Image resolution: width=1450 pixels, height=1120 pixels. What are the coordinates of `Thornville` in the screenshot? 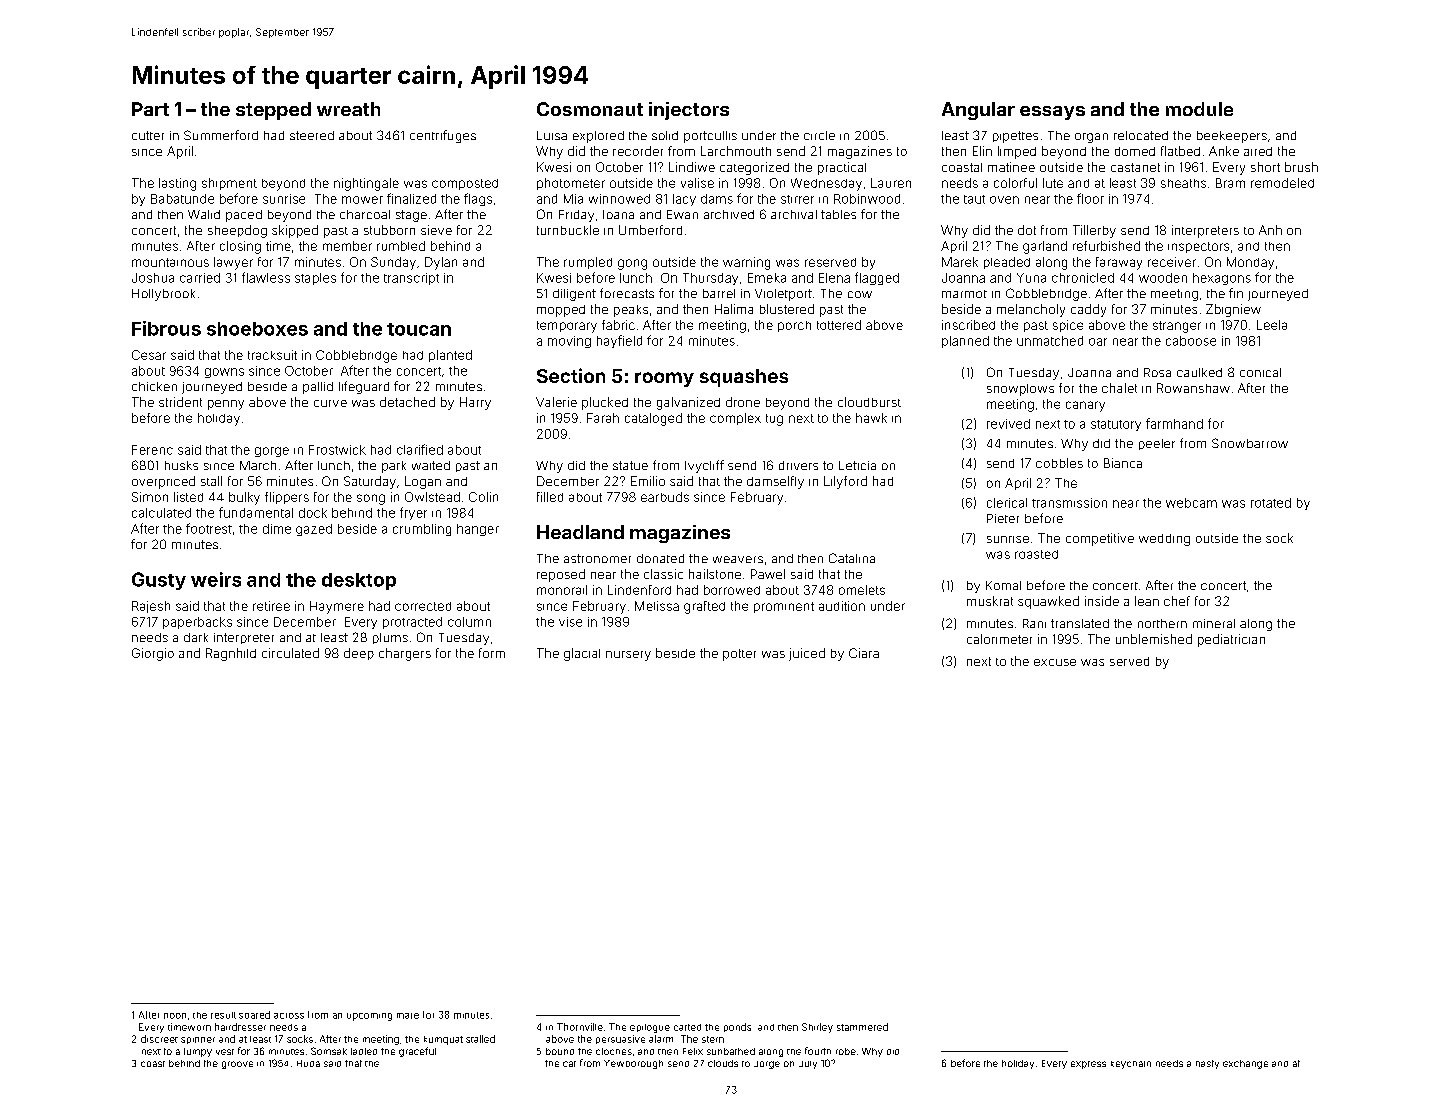 It's located at (580, 1027).
